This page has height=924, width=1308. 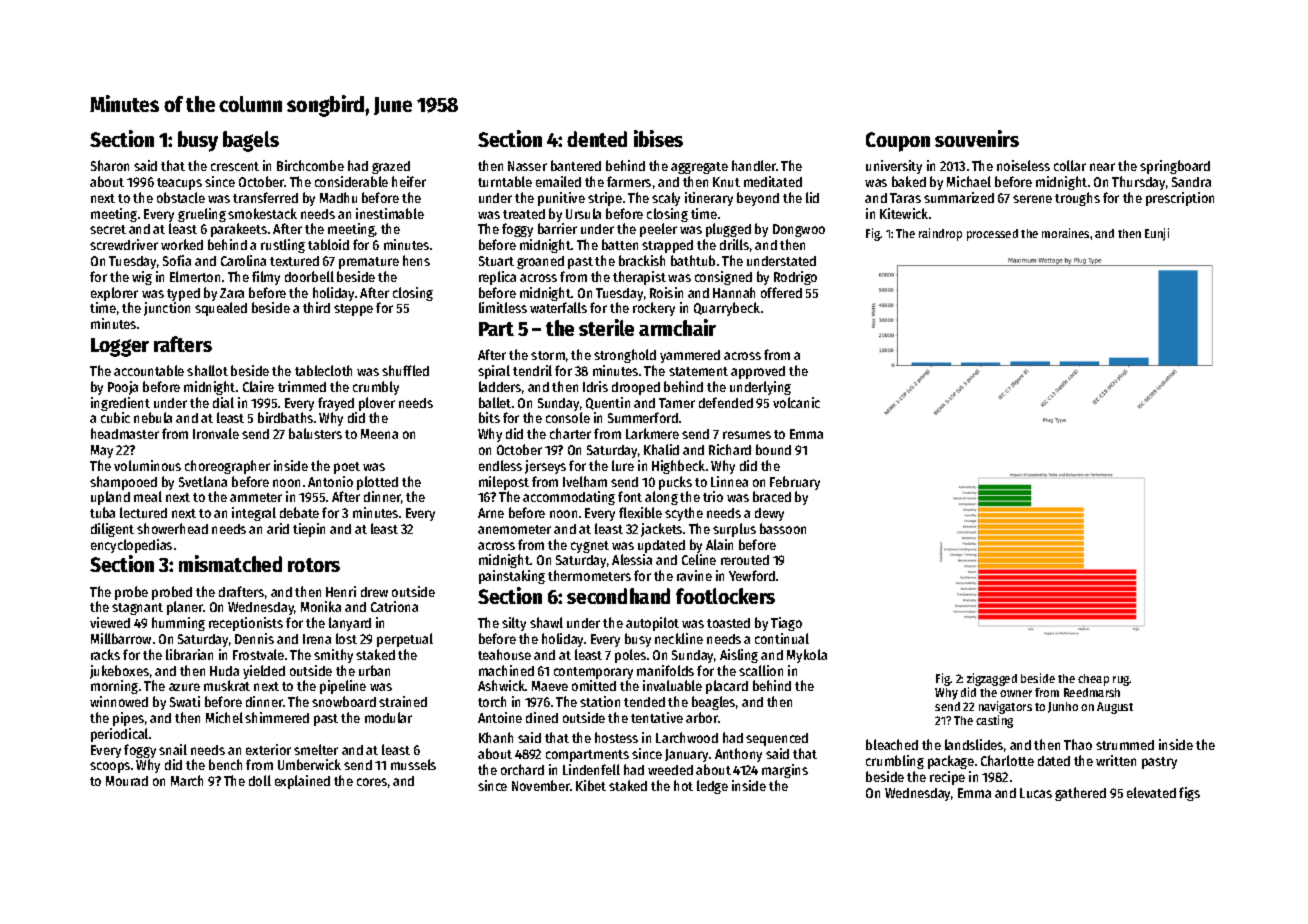 What do you see at coordinates (251, 141) in the page?
I see `bagels` at bounding box center [251, 141].
